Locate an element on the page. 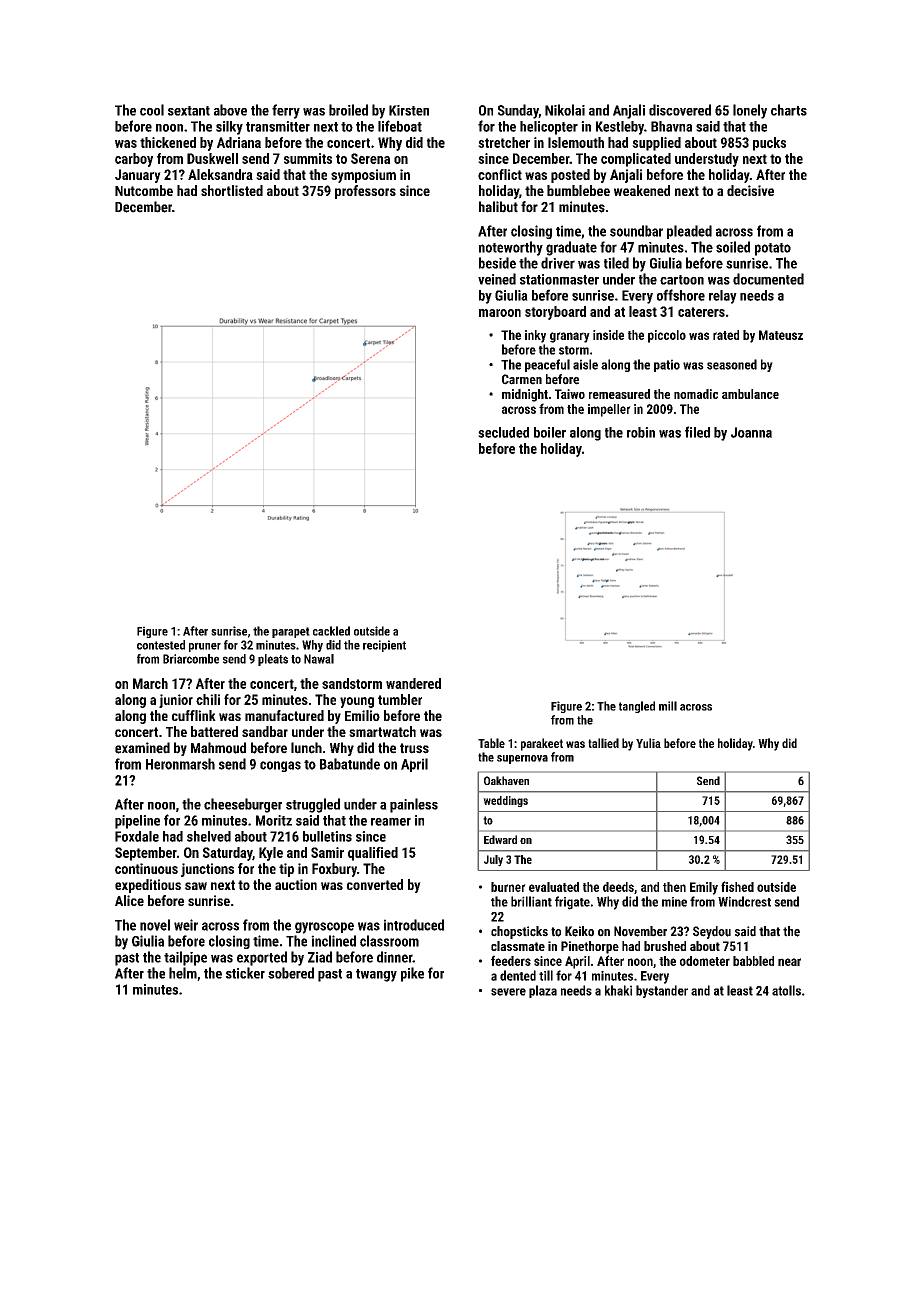 This page has height=1308, width=924. atolls is located at coordinates (786, 990).
